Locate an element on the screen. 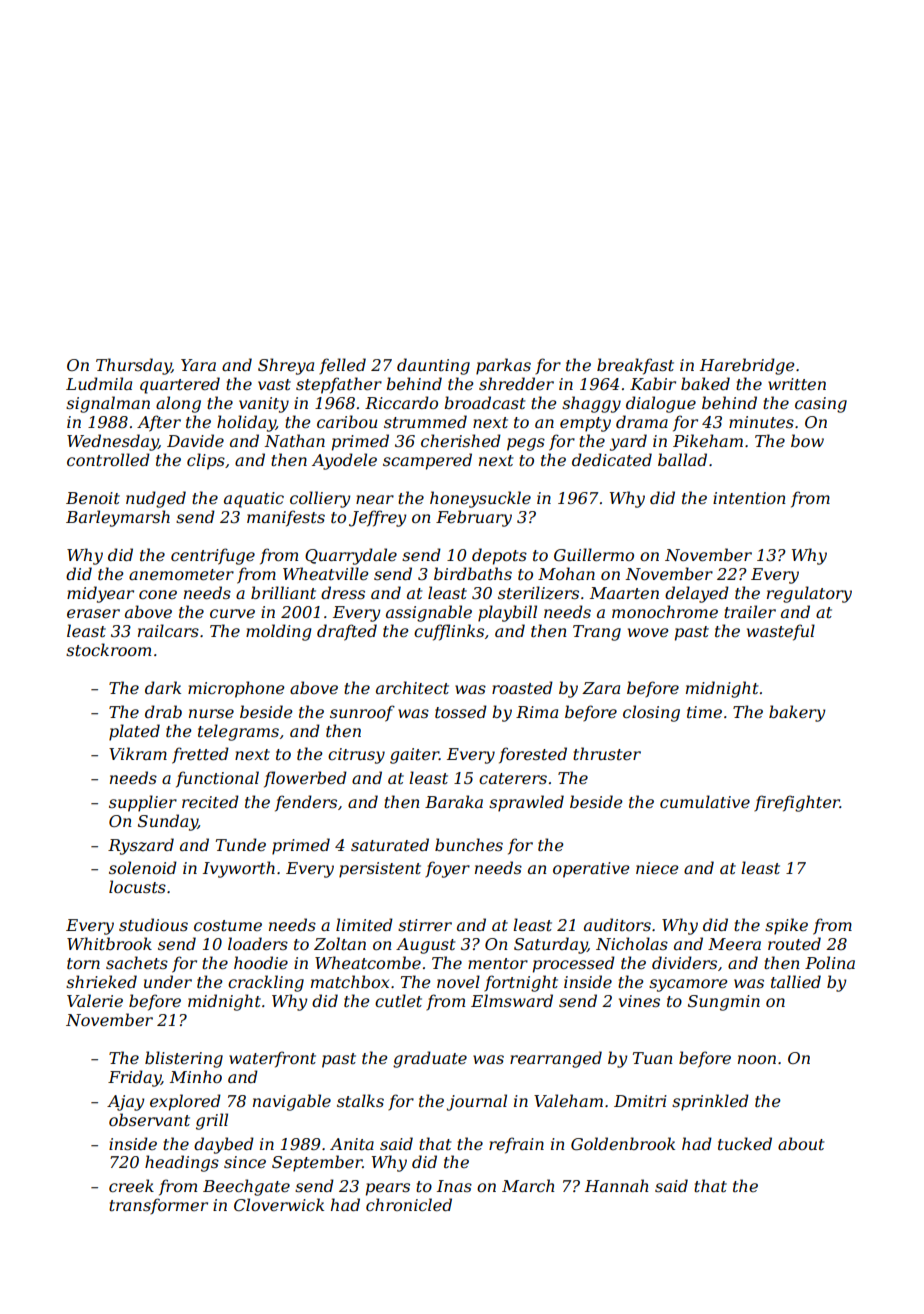 This screenshot has width=924, height=1314. Trang is located at coordinates (597, 633).
